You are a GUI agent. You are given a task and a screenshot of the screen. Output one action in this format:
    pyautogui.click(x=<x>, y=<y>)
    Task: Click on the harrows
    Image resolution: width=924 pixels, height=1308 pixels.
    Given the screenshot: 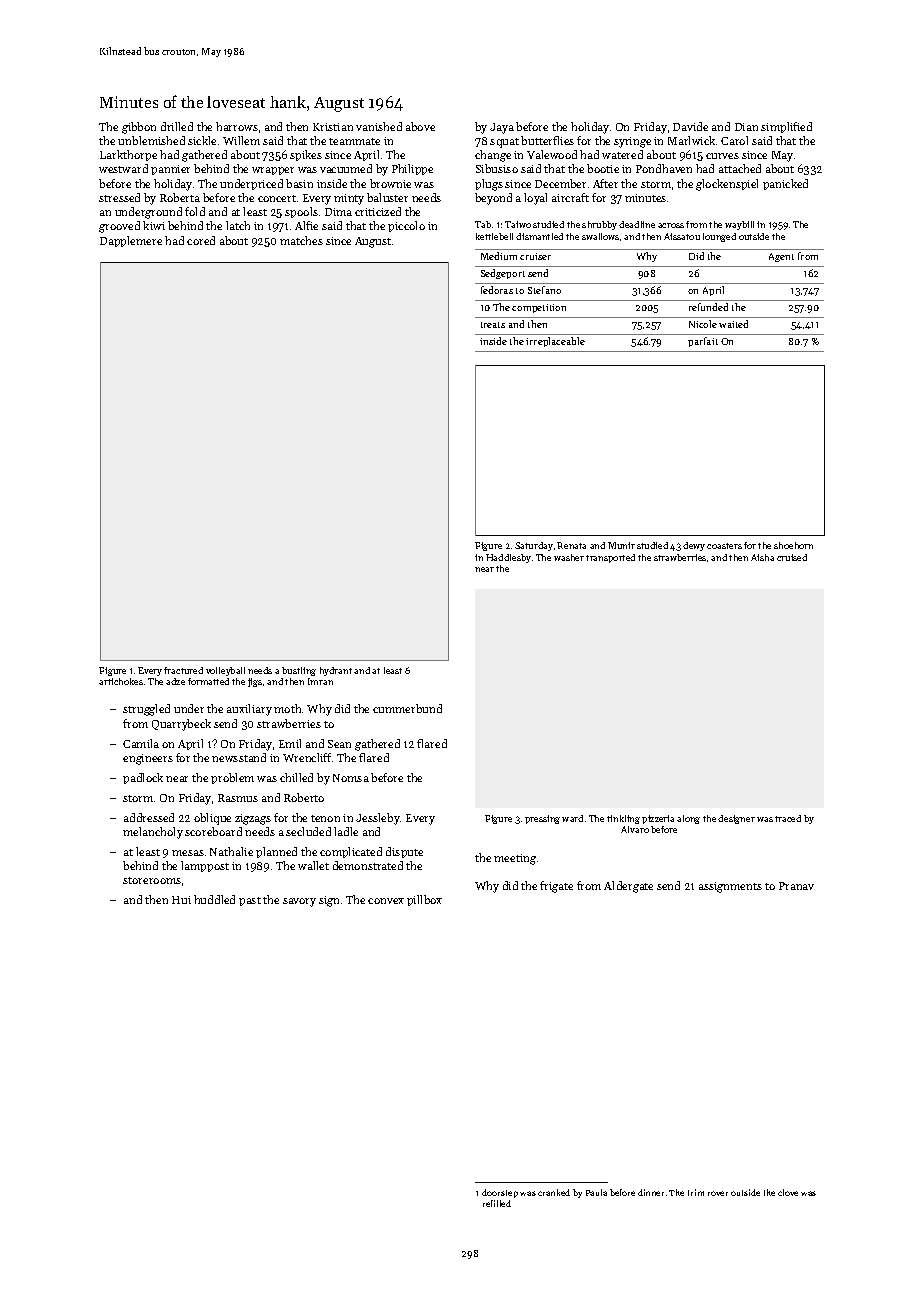 What is the action you would take?
    pyautogui.click(x=237, y=126)
